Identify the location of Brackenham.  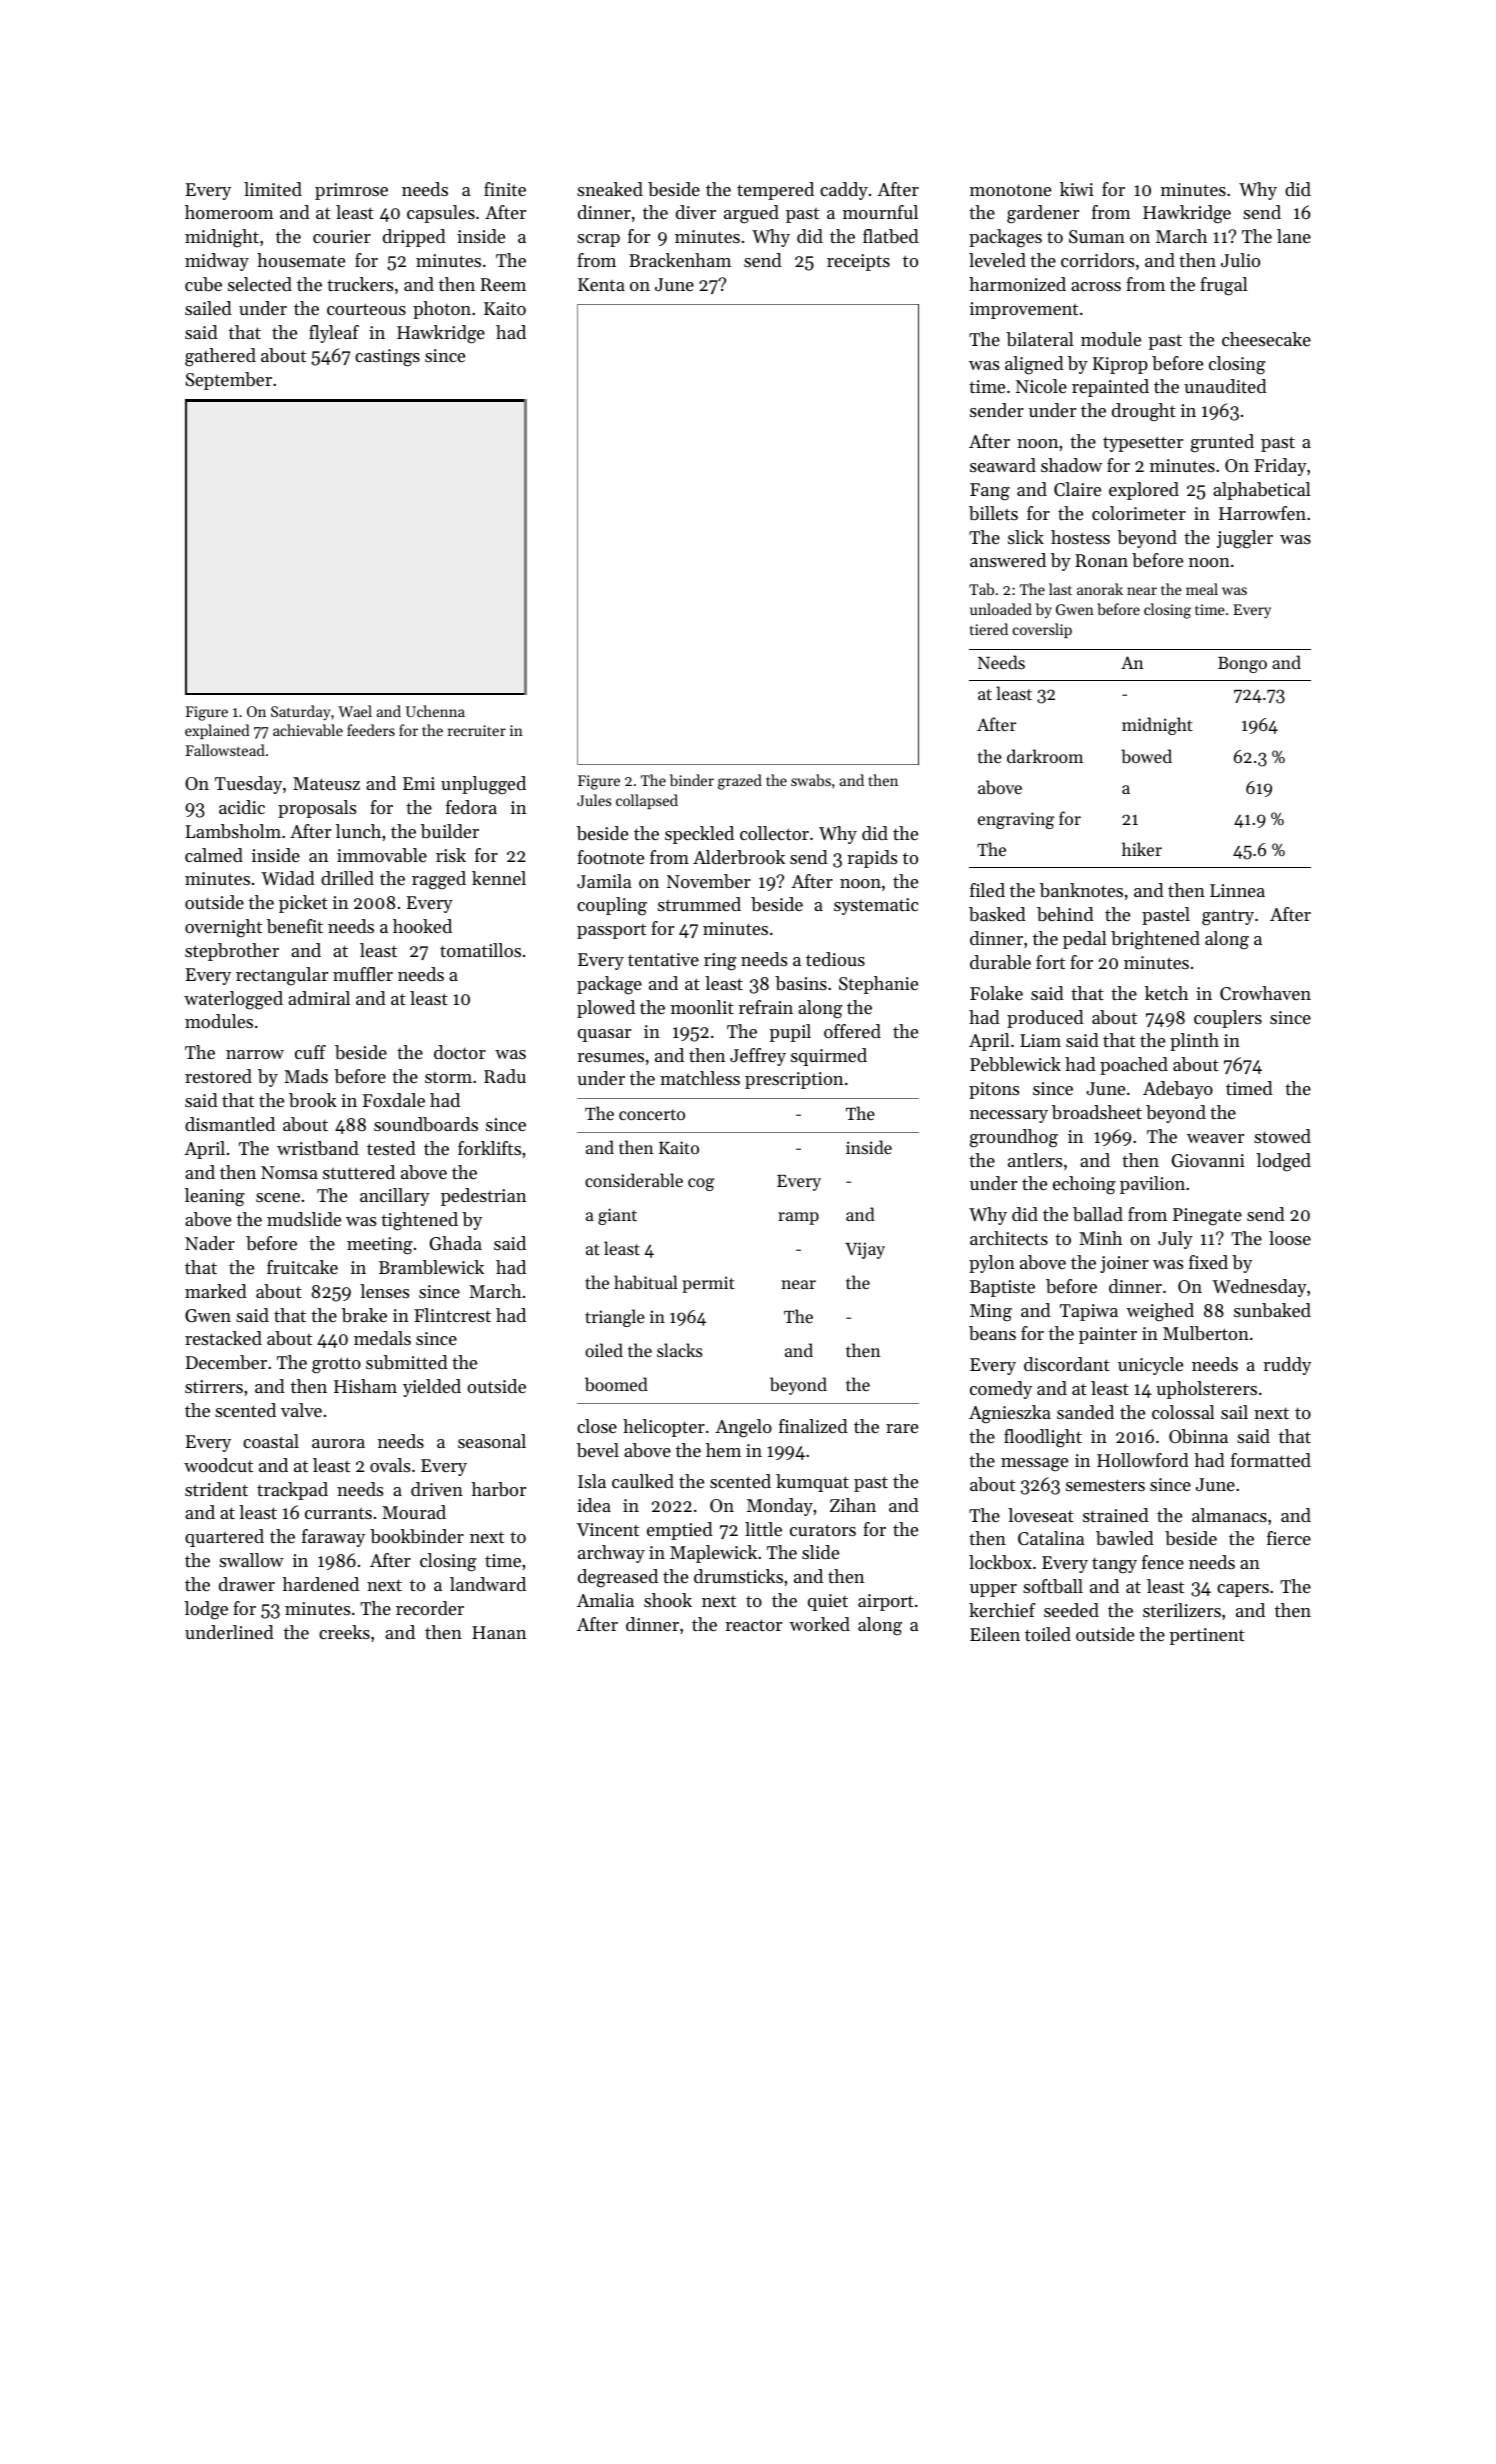
(680, 260).
